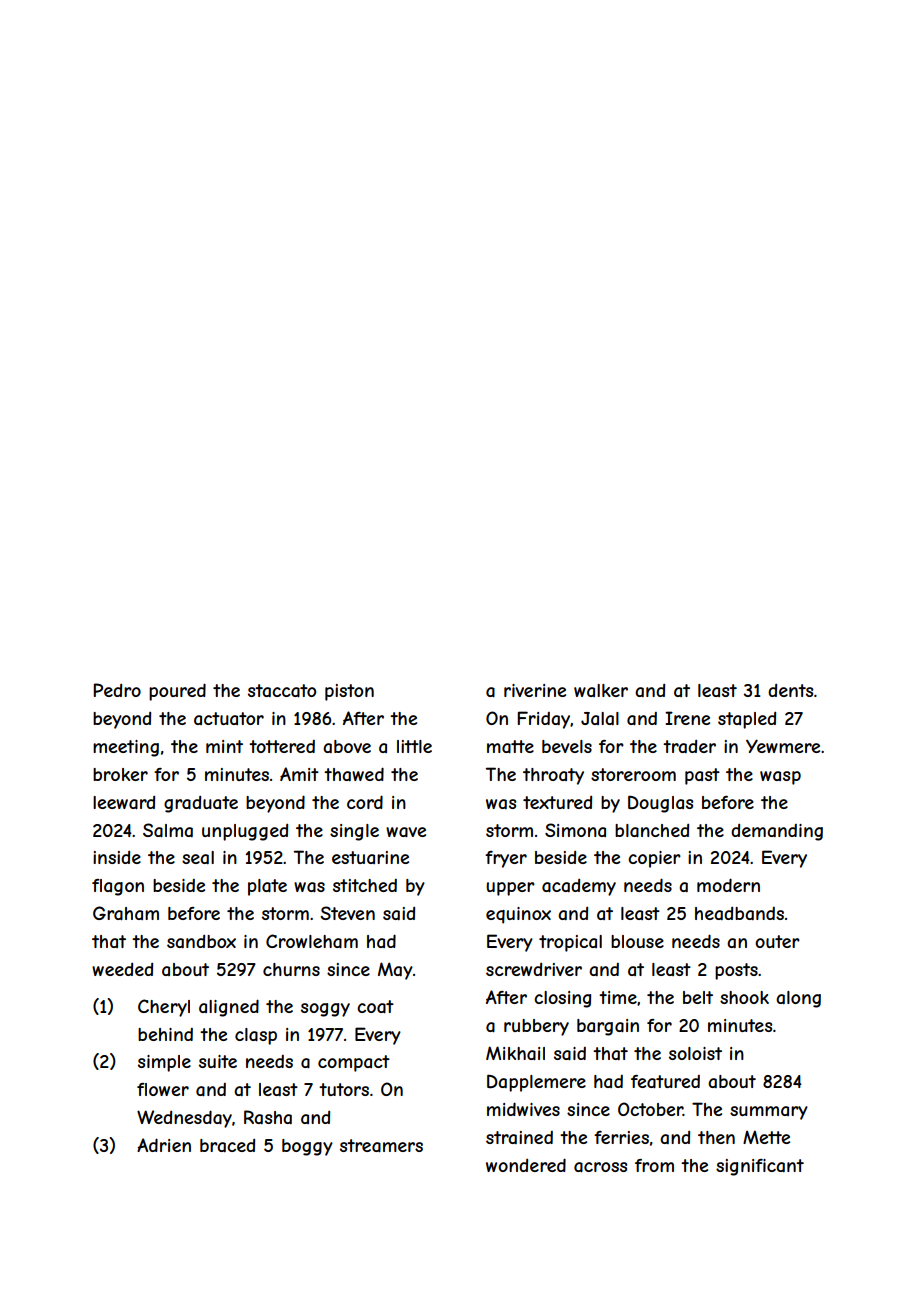 The image size is (924, 1311). What do you see at coordinates (349, 692) in the document?
I see `piston` at bounding box center [349, 692].
